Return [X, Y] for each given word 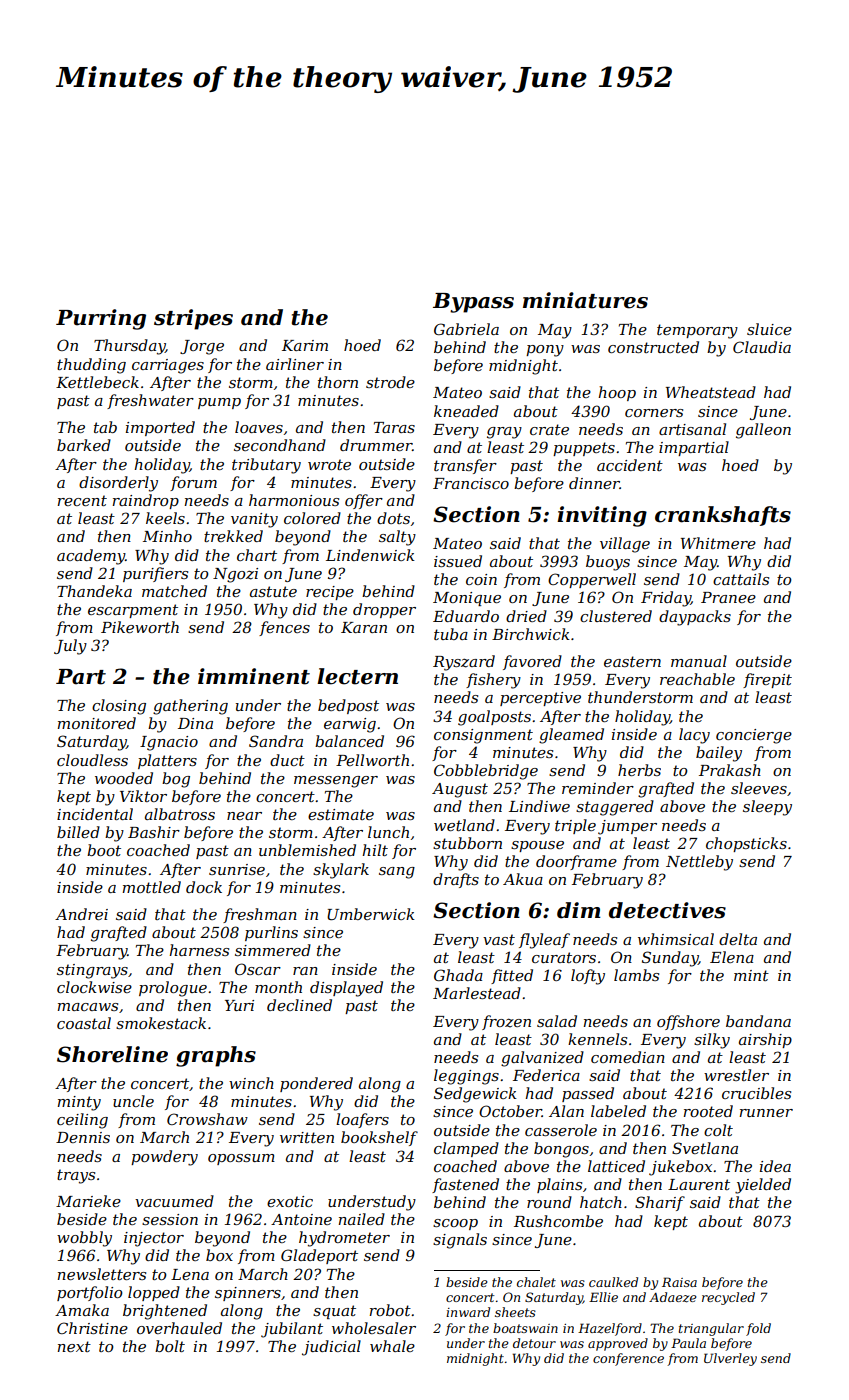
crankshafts [723, 516]
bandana [758, 1021]
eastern [632, 661]
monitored [97, 723]
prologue [173, 989]
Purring [101, 319]
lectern [357, 676]
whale [392, 1346]
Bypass [473, 303]
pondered [316, 1084]
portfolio [89, 1293]
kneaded [466, 411]
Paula [688, 1343]
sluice [769, 329]
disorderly [118, 484]
